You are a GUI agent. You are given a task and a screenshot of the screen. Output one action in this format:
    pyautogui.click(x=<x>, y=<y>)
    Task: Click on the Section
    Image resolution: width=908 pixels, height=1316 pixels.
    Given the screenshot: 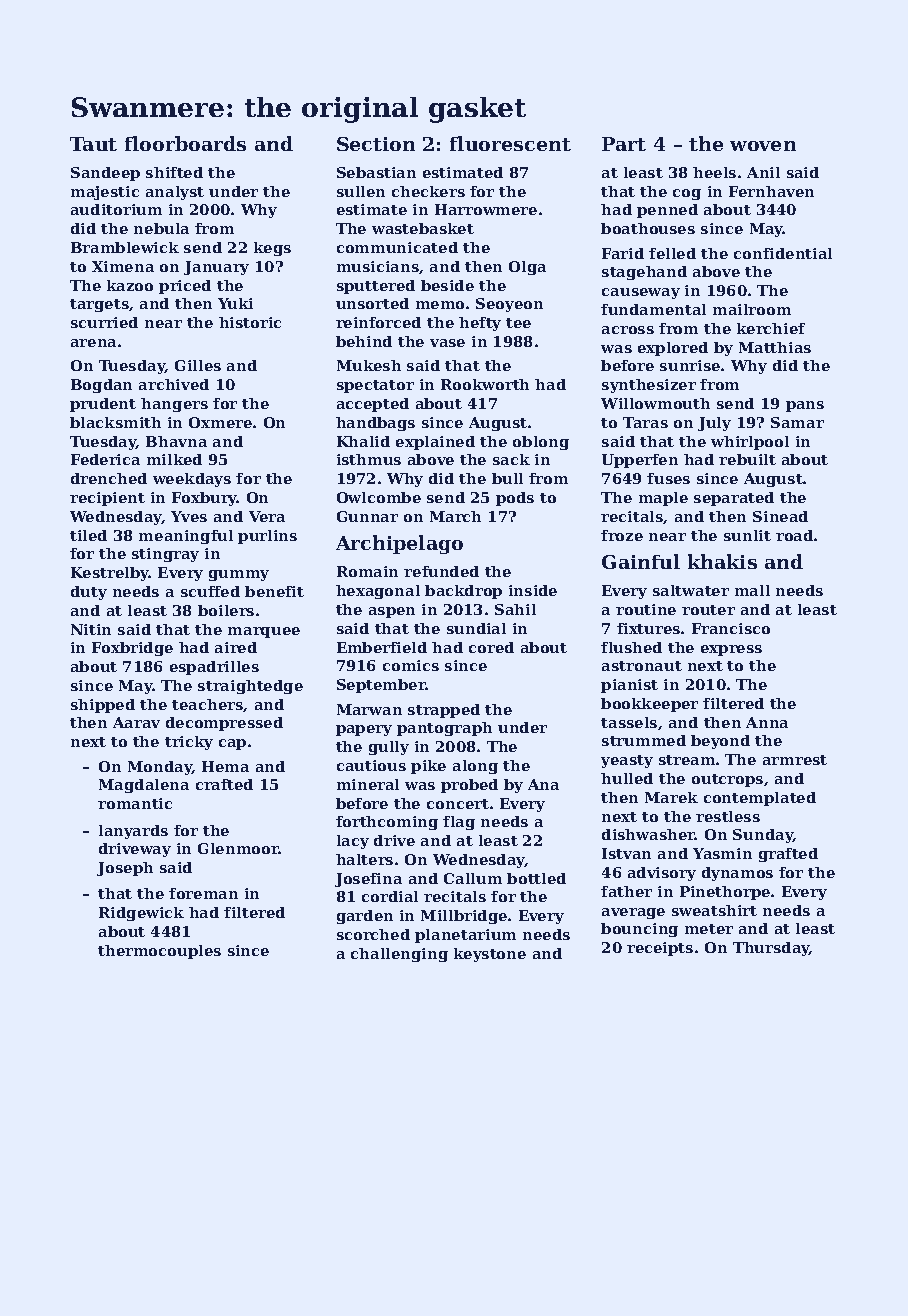 What is the action you would take?
    pyautogui.click(x=376, y=144)
